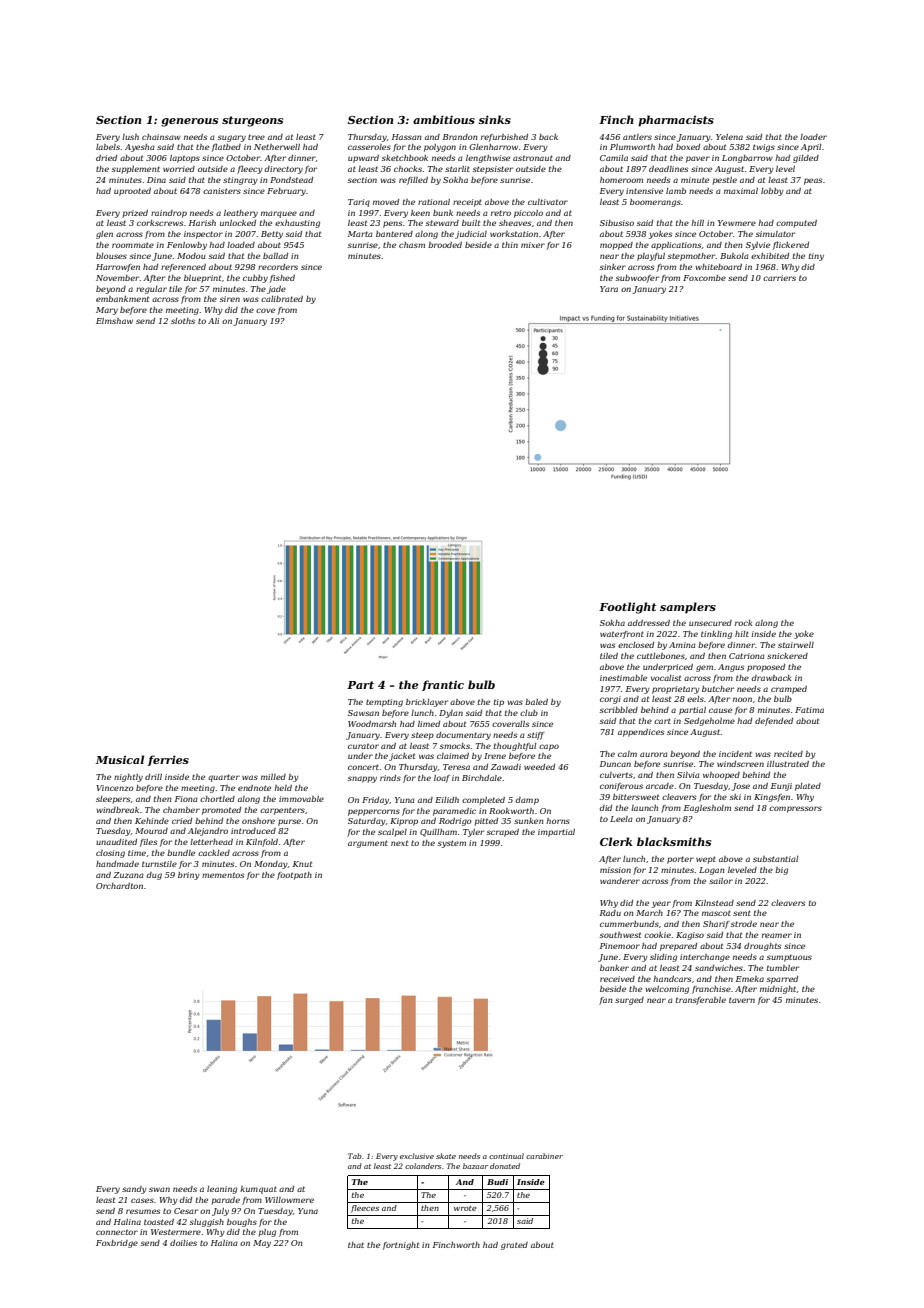 This screenshot has width=924, height=1308. Describe the element at coordinates (676, 121) in the screenshot. I see `pharmacists` at that location.
